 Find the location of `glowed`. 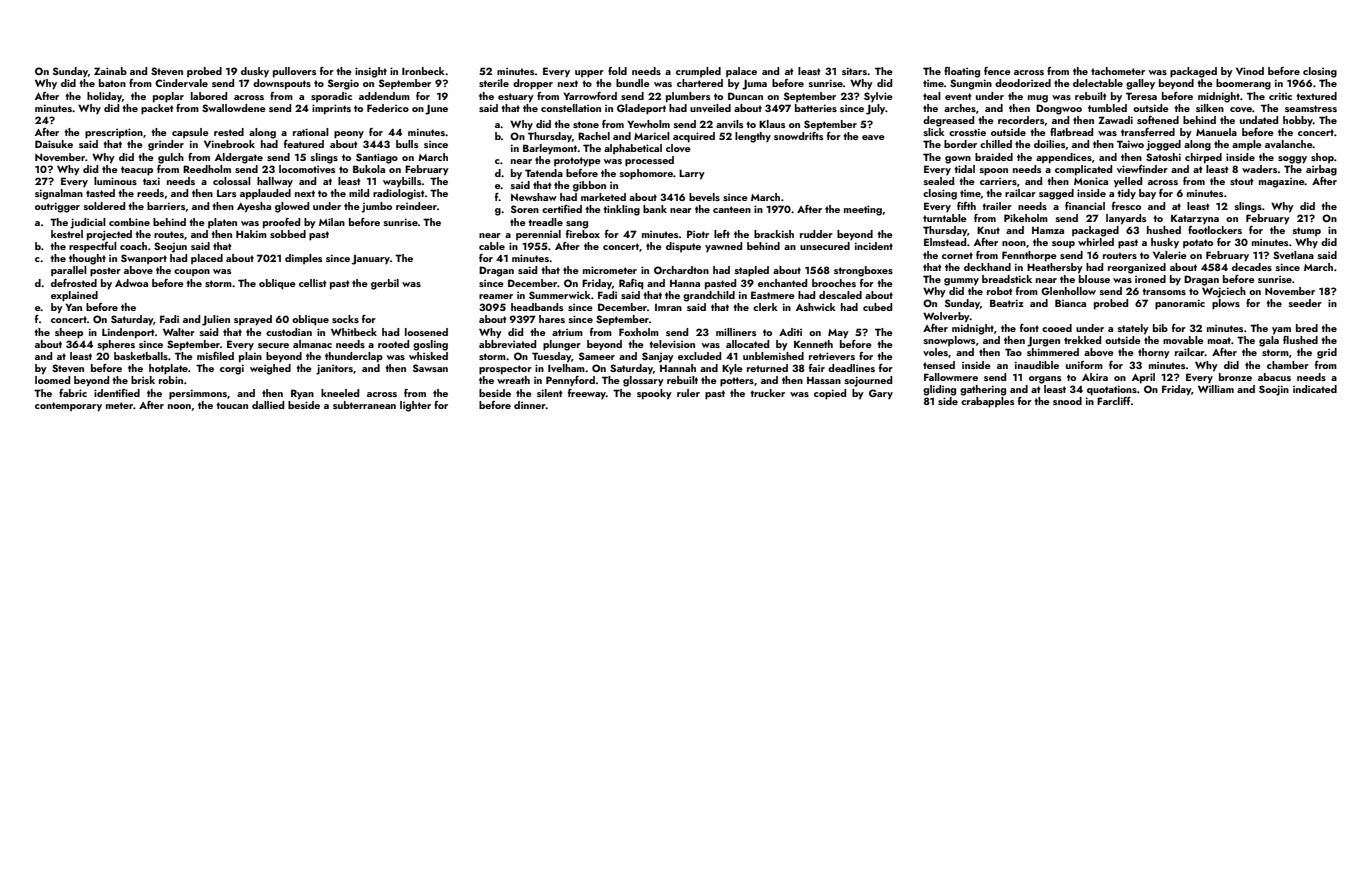

glowed is located at coordinates (292, 207).
